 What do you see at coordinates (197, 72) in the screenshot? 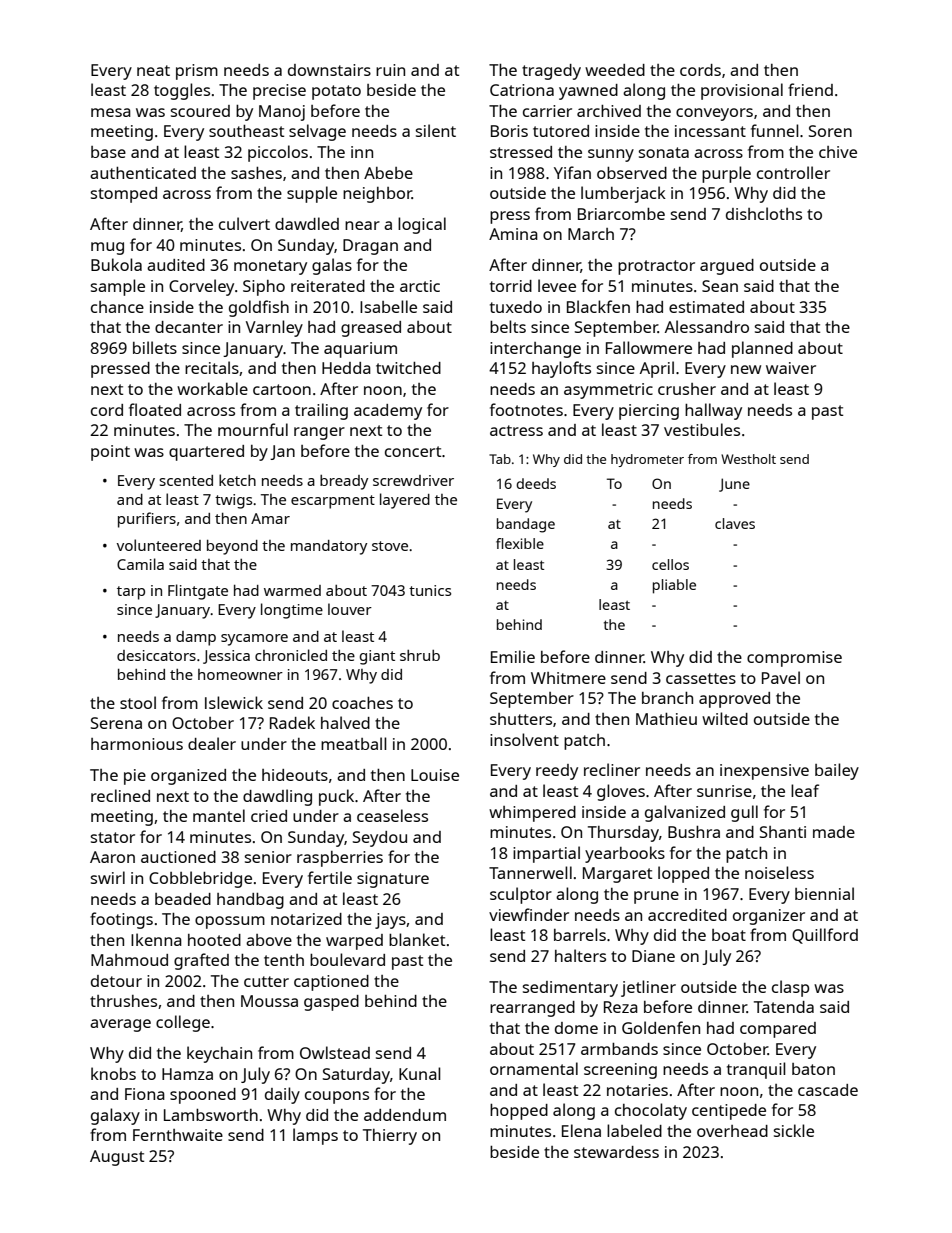
I see `prism` at bounding box center [197, 72].
